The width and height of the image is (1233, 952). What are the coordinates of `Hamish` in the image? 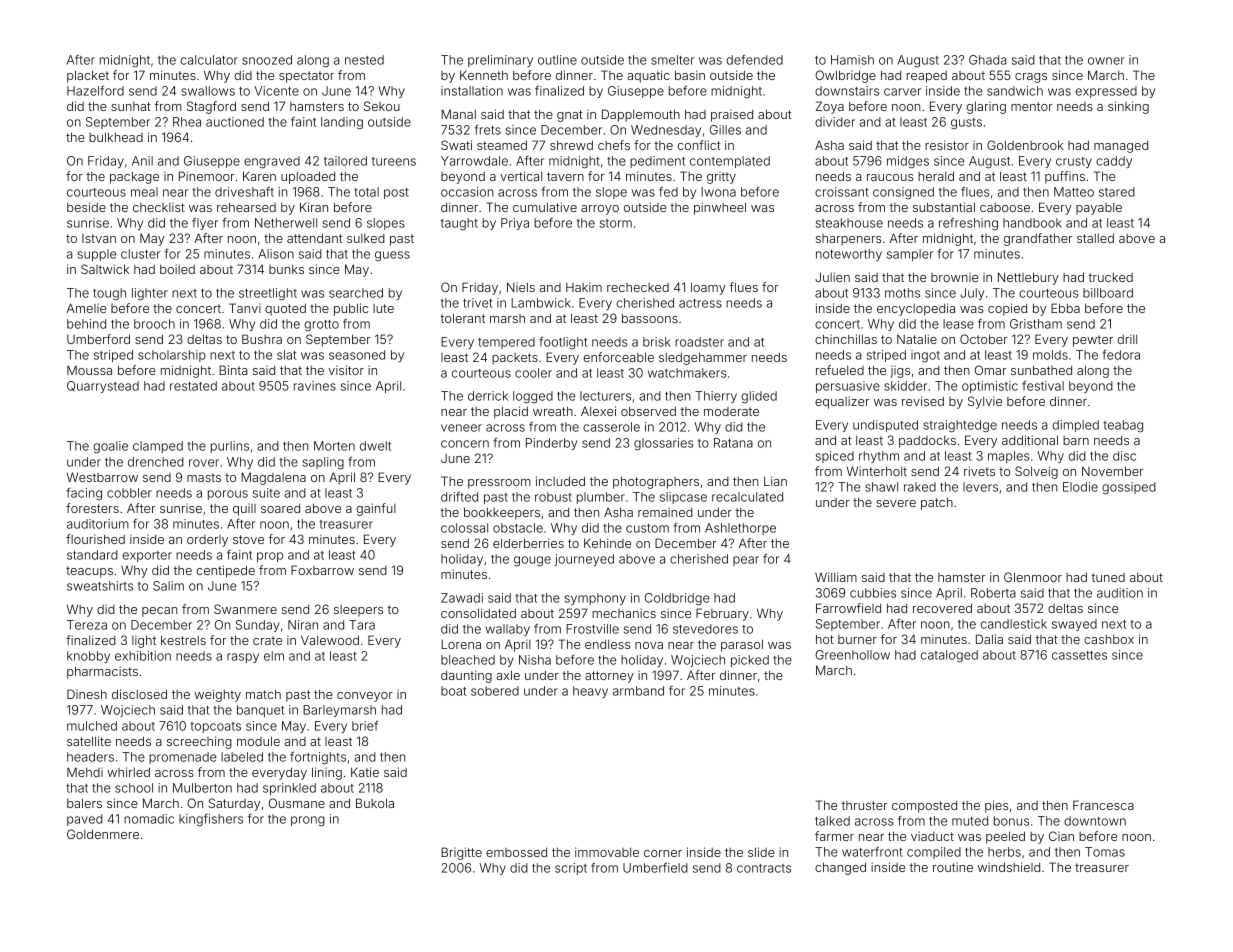 It's located at (852, 60).
